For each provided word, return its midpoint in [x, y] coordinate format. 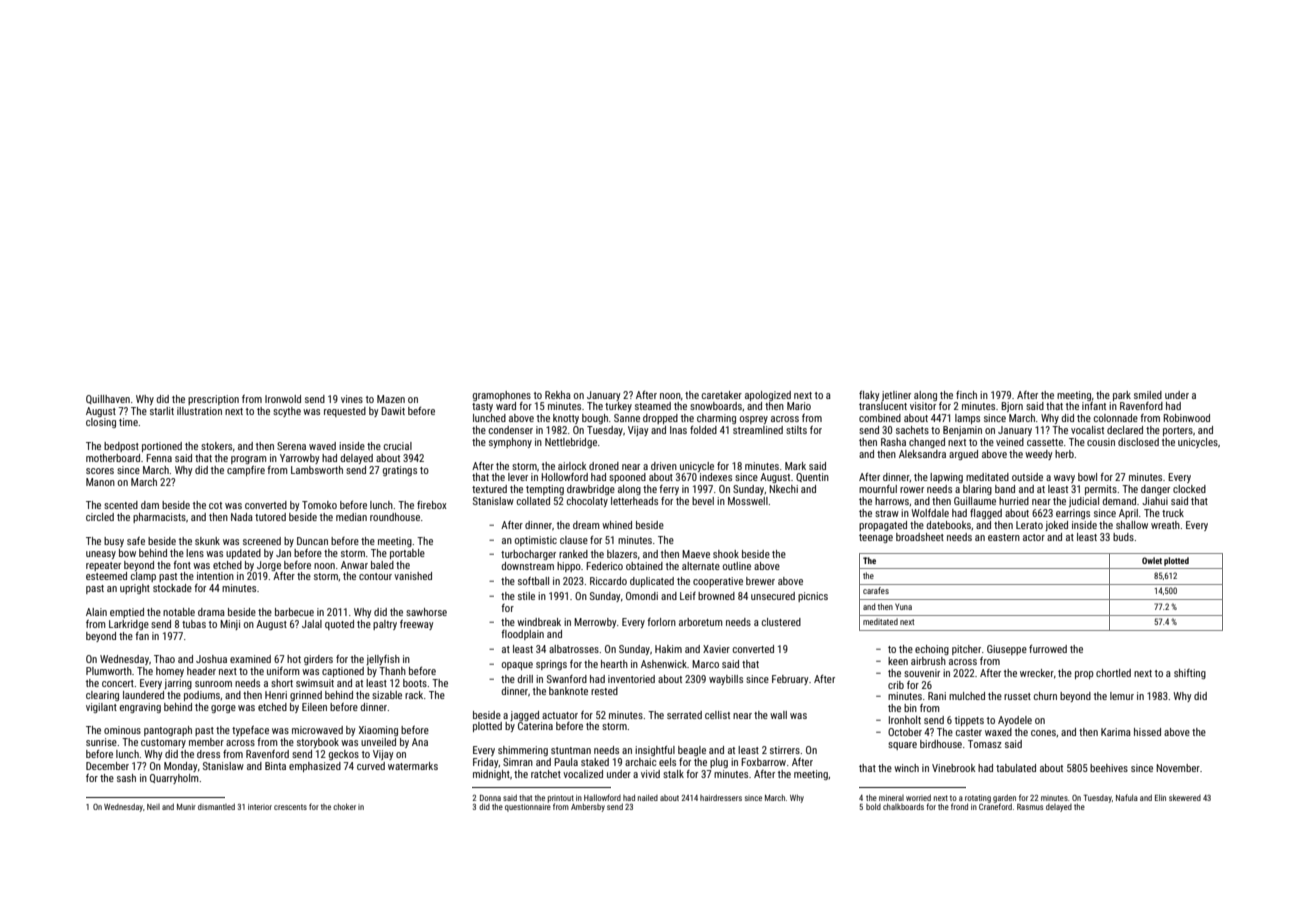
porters [1178, 431]
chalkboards [903, 806]
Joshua [211, 659]
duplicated [652, 582]
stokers [216, 446]
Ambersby [588, 807]
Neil [153, 807]
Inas [678, 430]
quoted [339, 625]
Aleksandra [922, 454]
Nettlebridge [571, 443]
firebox [432, 505]
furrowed [1048, 649]
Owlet [1152, 560]
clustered [781, 622]
